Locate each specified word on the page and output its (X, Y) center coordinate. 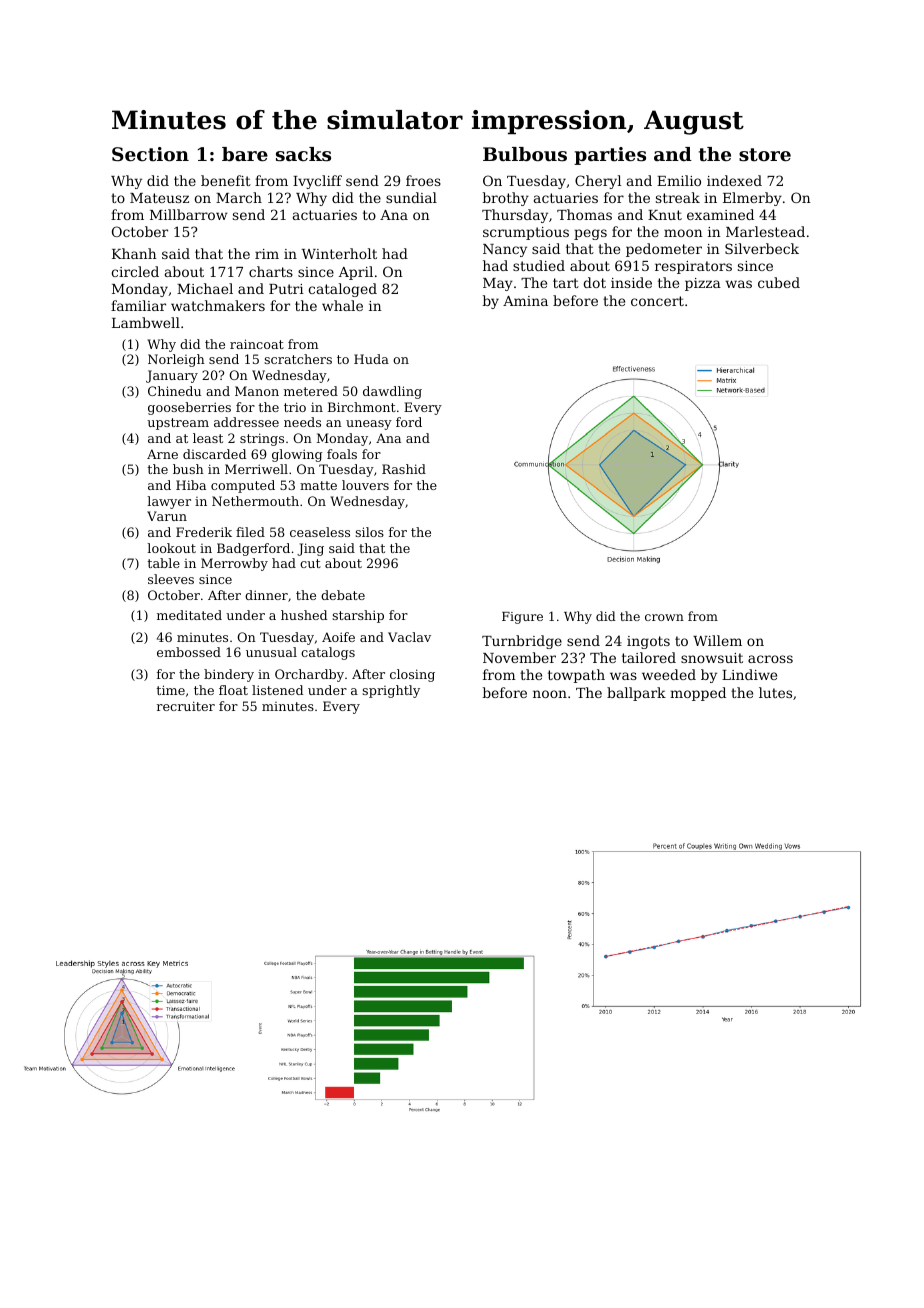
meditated (189, 615)
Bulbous (525, 154)
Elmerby (752, 199)
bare (245, 154)
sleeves (171, 579)
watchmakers (218, 305)
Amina (525, 301)
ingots (648, 642)
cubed (779, 282)
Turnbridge (522, 642)
